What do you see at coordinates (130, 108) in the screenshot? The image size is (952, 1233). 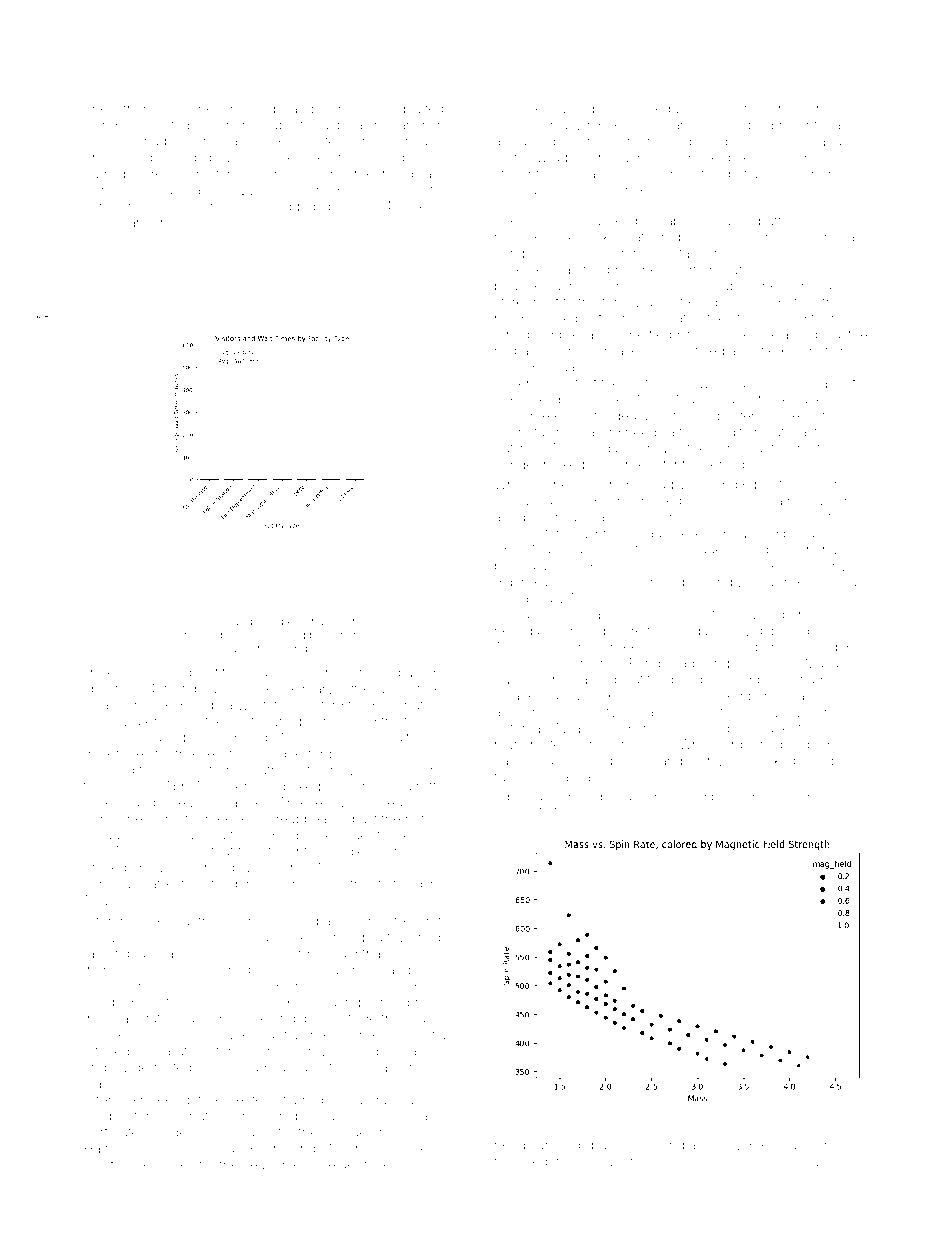 I see `tether` at bounding box center [130, 108].
